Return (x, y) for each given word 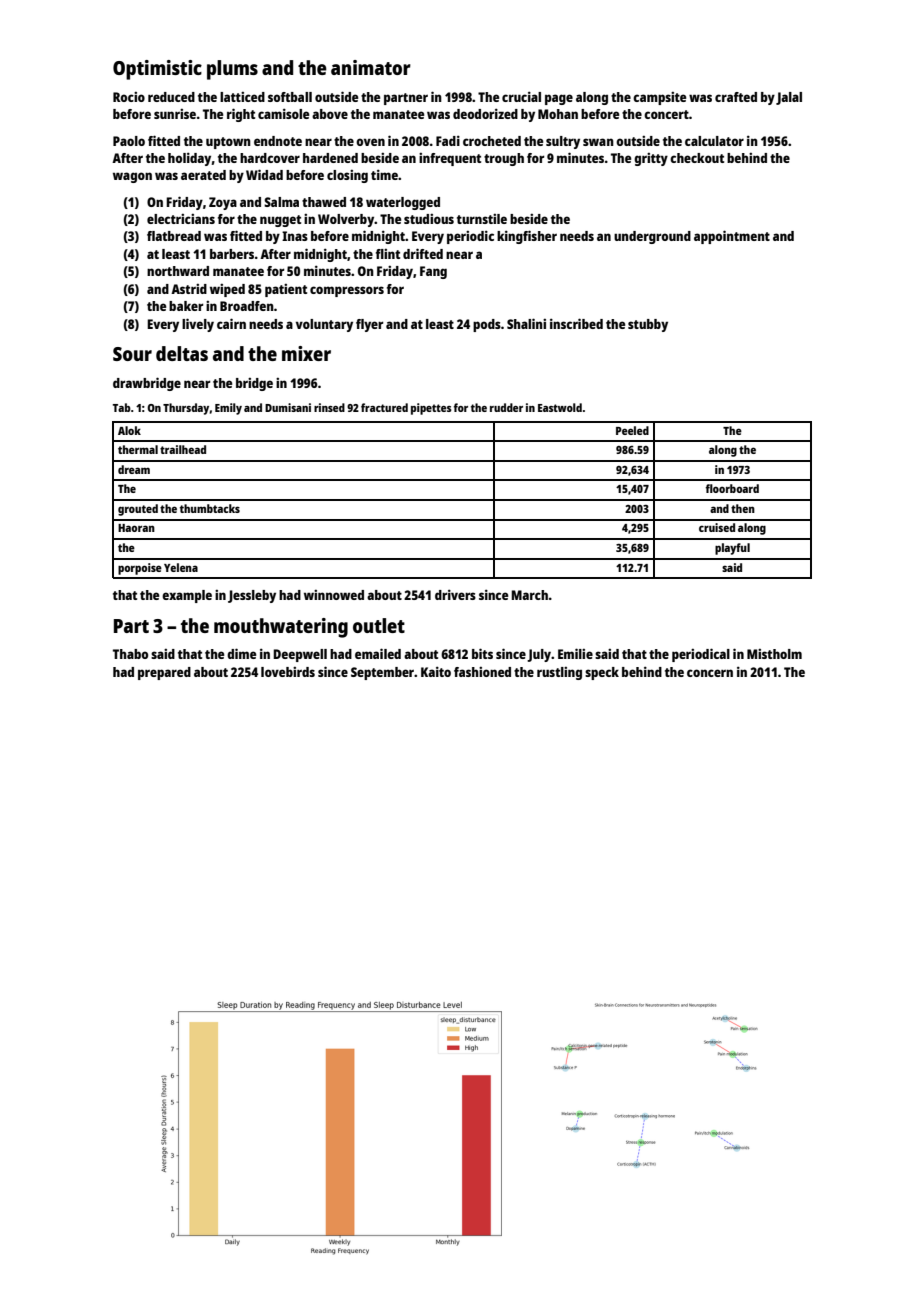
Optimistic (157, 70)
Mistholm (774, 654)
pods (487, 325)
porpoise (140, 569)
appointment (732, 237)
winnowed (334, 595)
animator (371, 67)
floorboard (732, 488)
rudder (506, 407)
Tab (122, 407)
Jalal (789, 98)
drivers (455, 594)
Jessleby (252, 596)
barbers (232, 254)
